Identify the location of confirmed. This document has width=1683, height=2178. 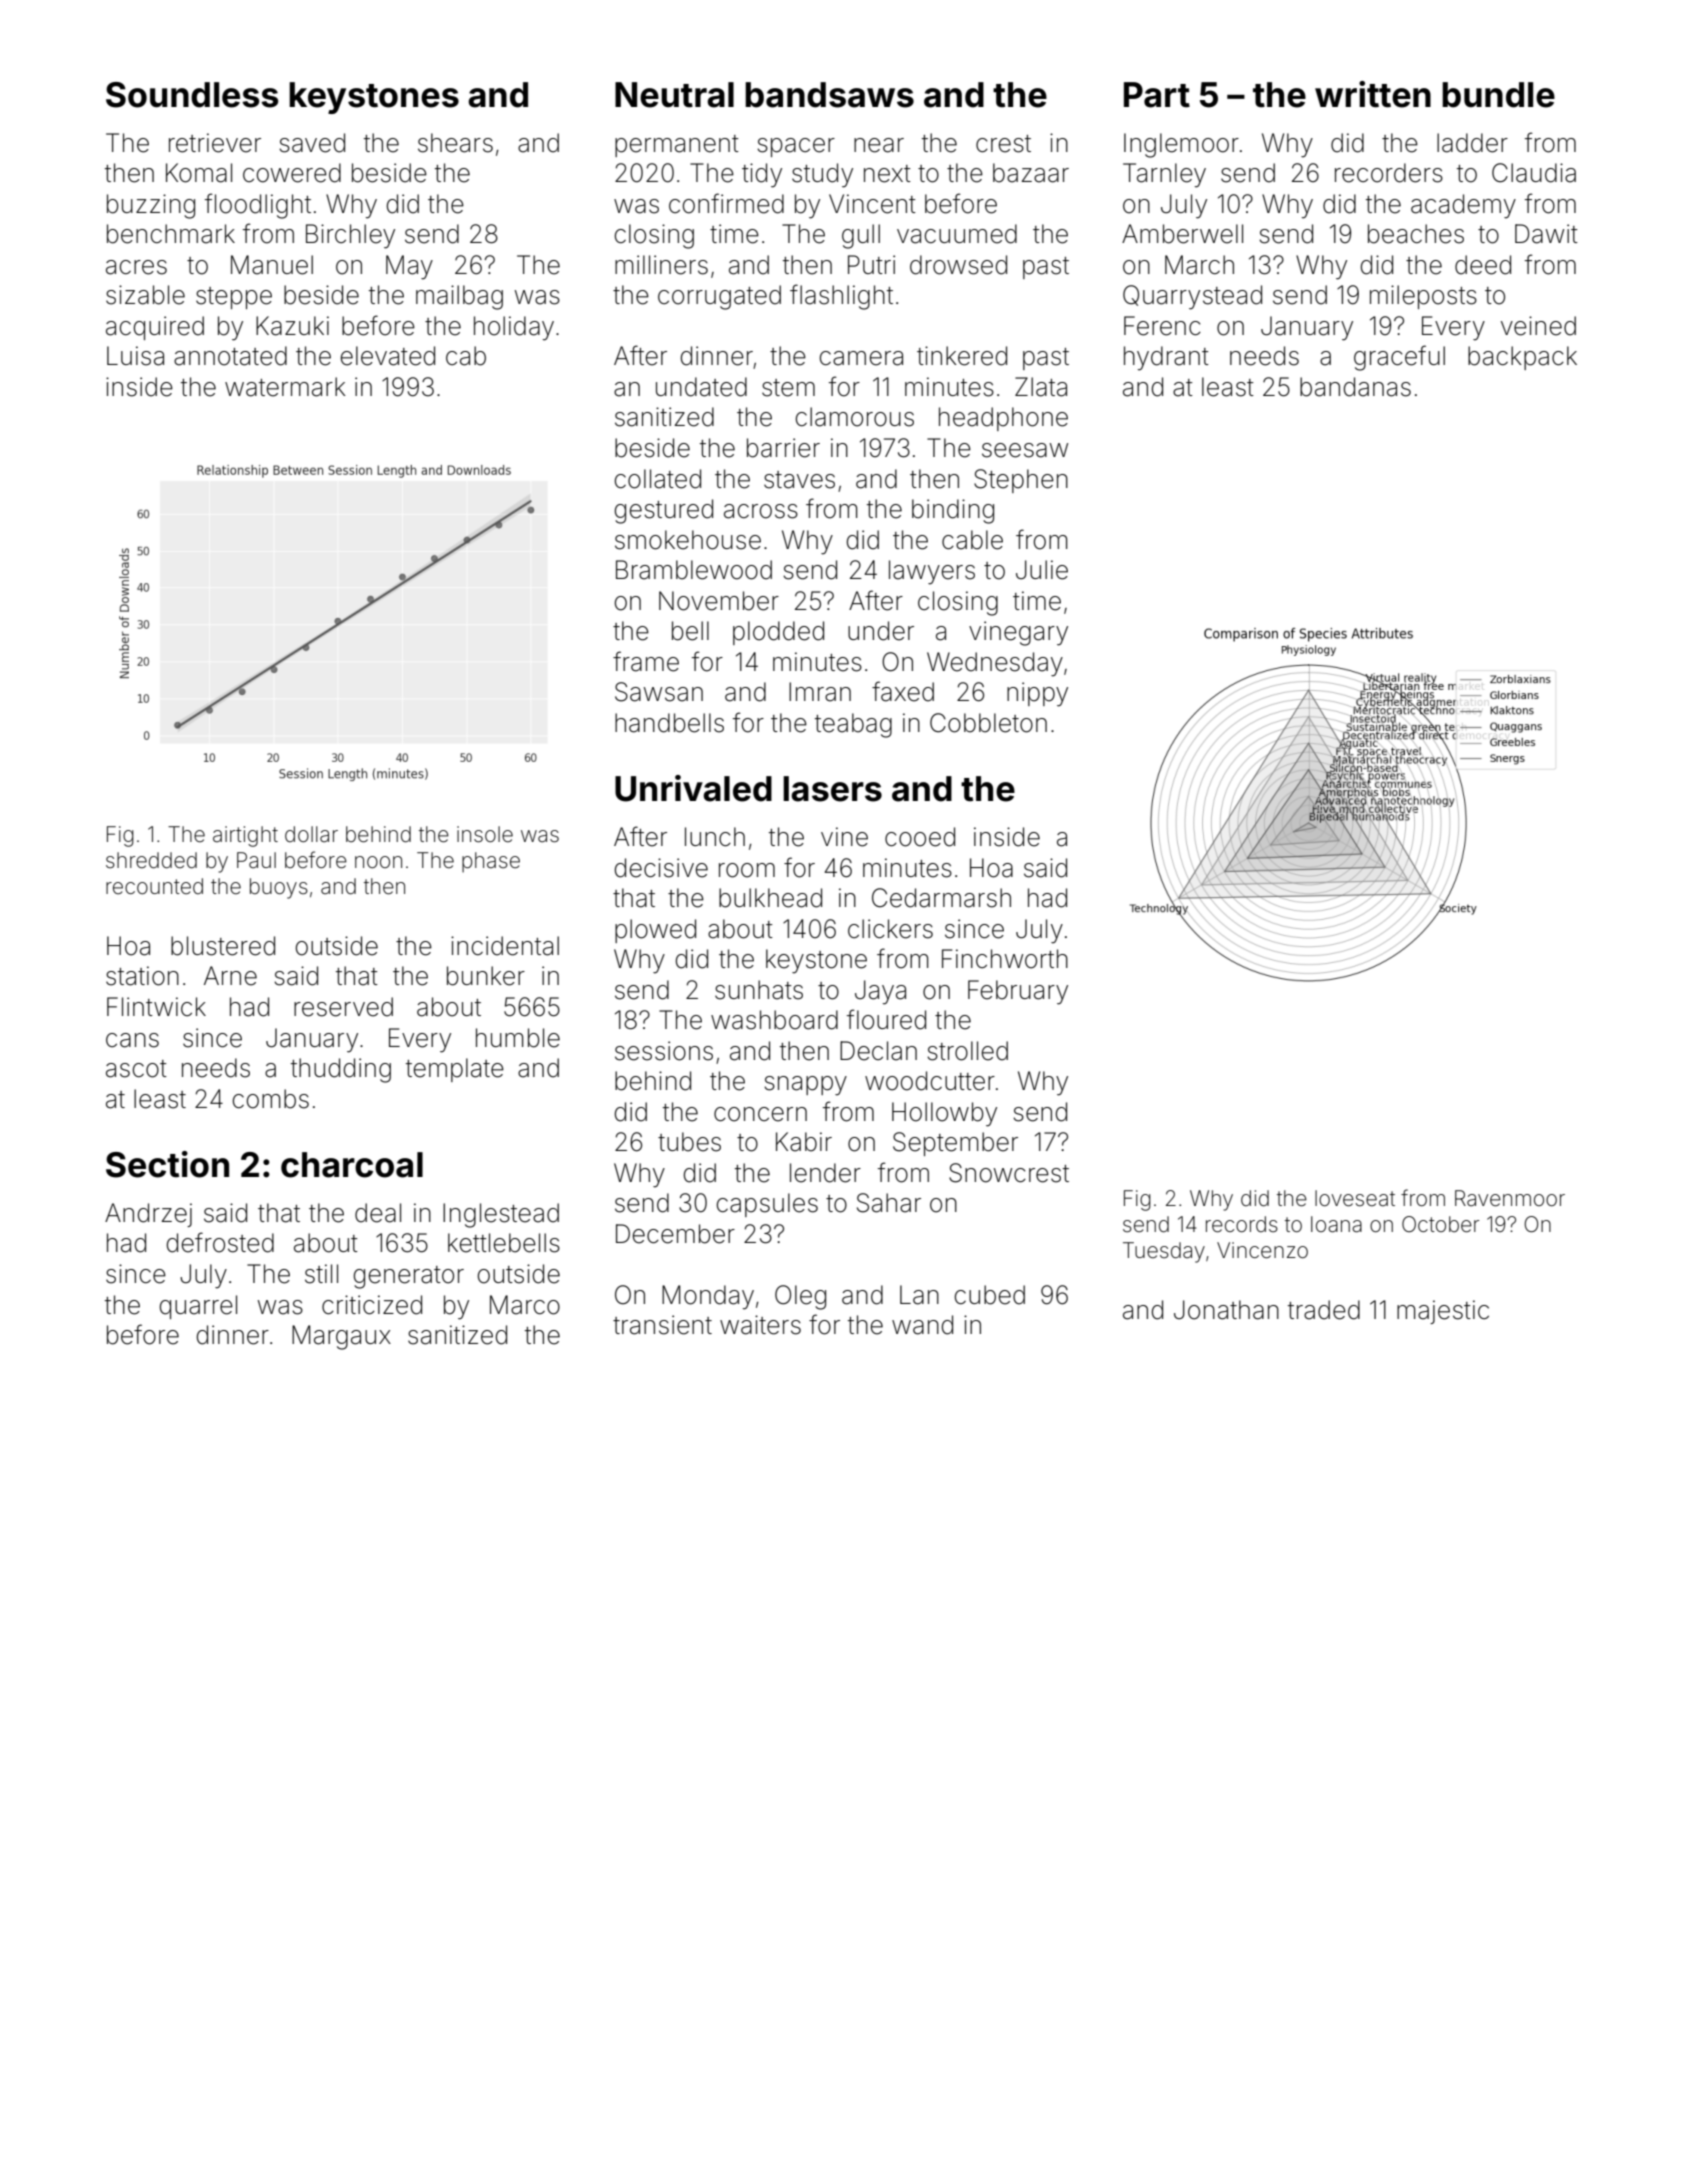
(726, 203).
